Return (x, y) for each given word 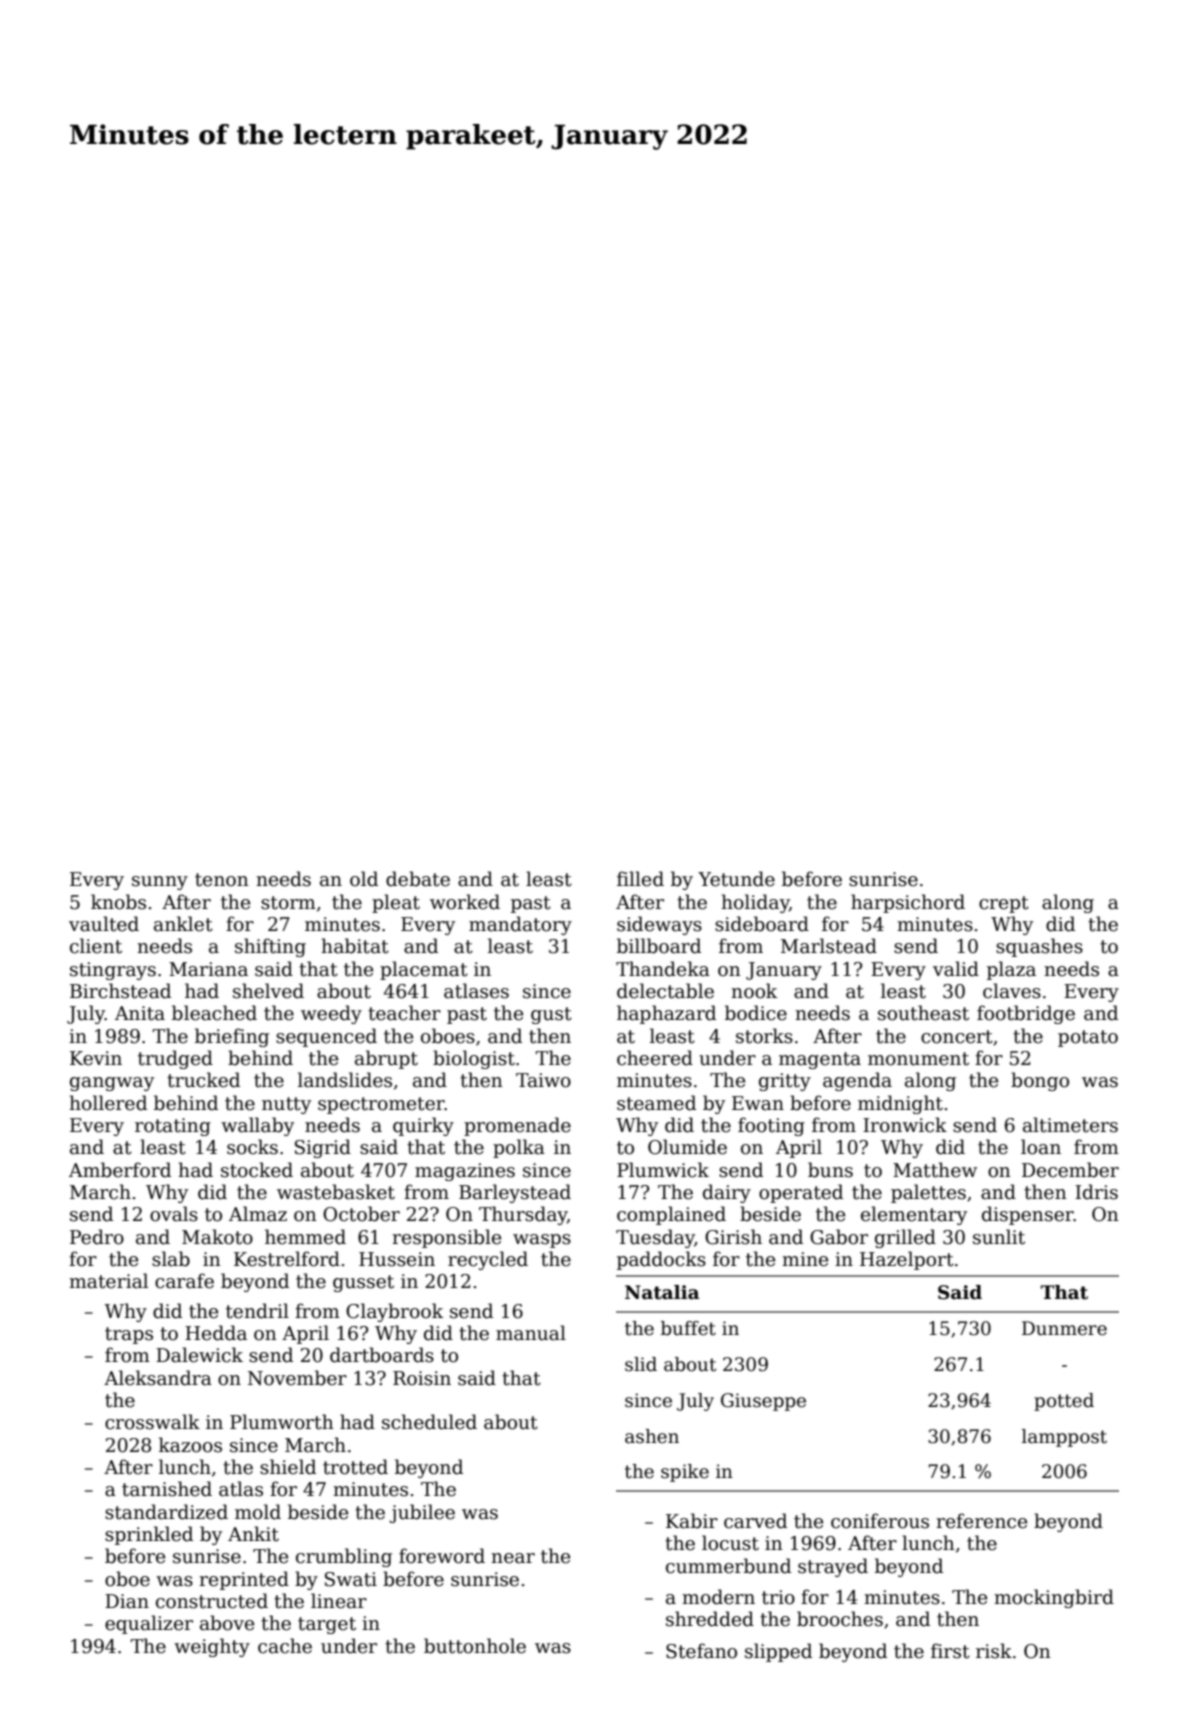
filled (640, 879)
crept (1004, 904)
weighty (212, 1647)
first (950, 1651)
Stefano (701, 1651)
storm (288, 903)
